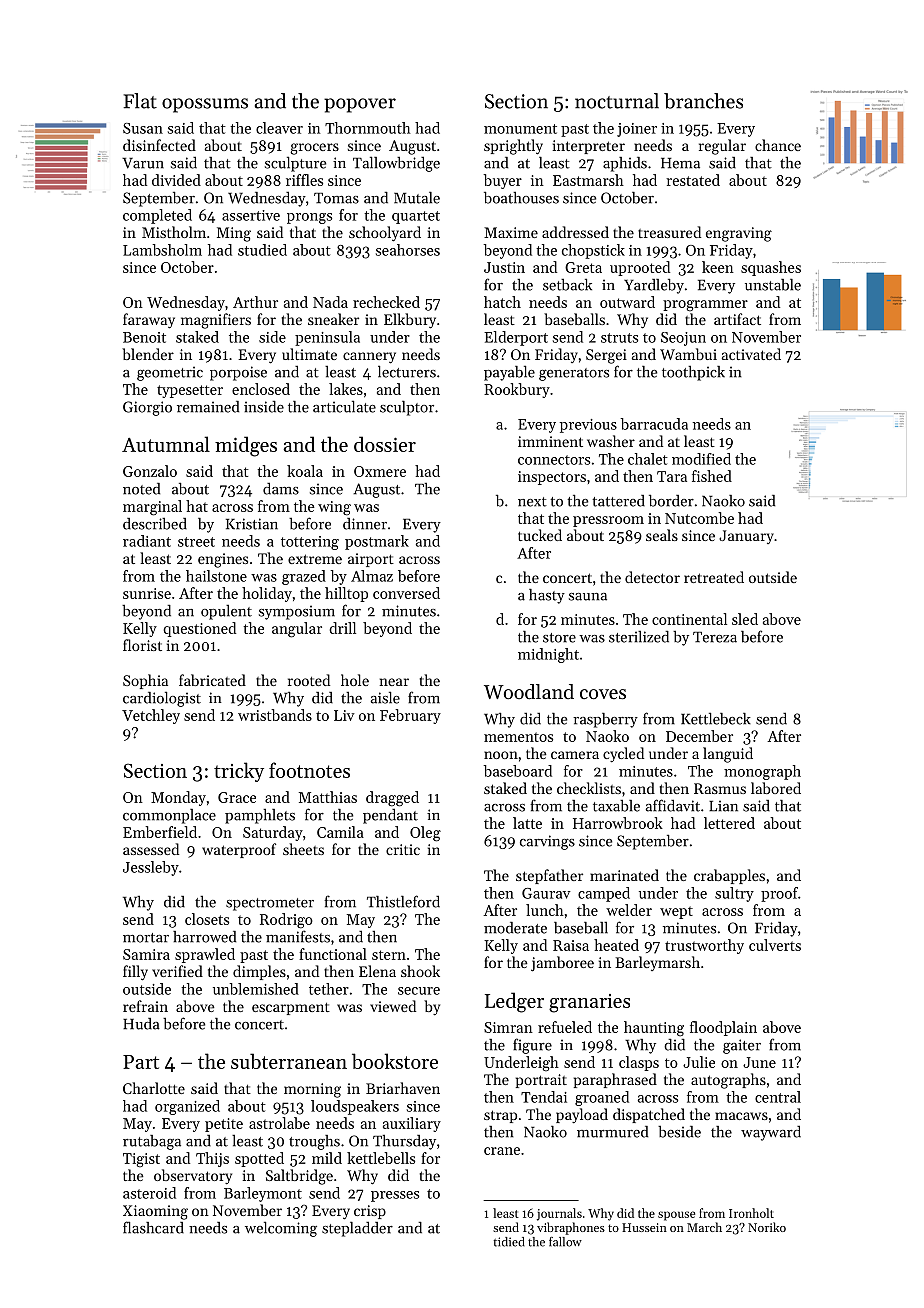 The width and height of the screenshot is (924, 1308). Describe the element at coordinates (346, 389) in the screenshot. I see `lakes` at that location.
